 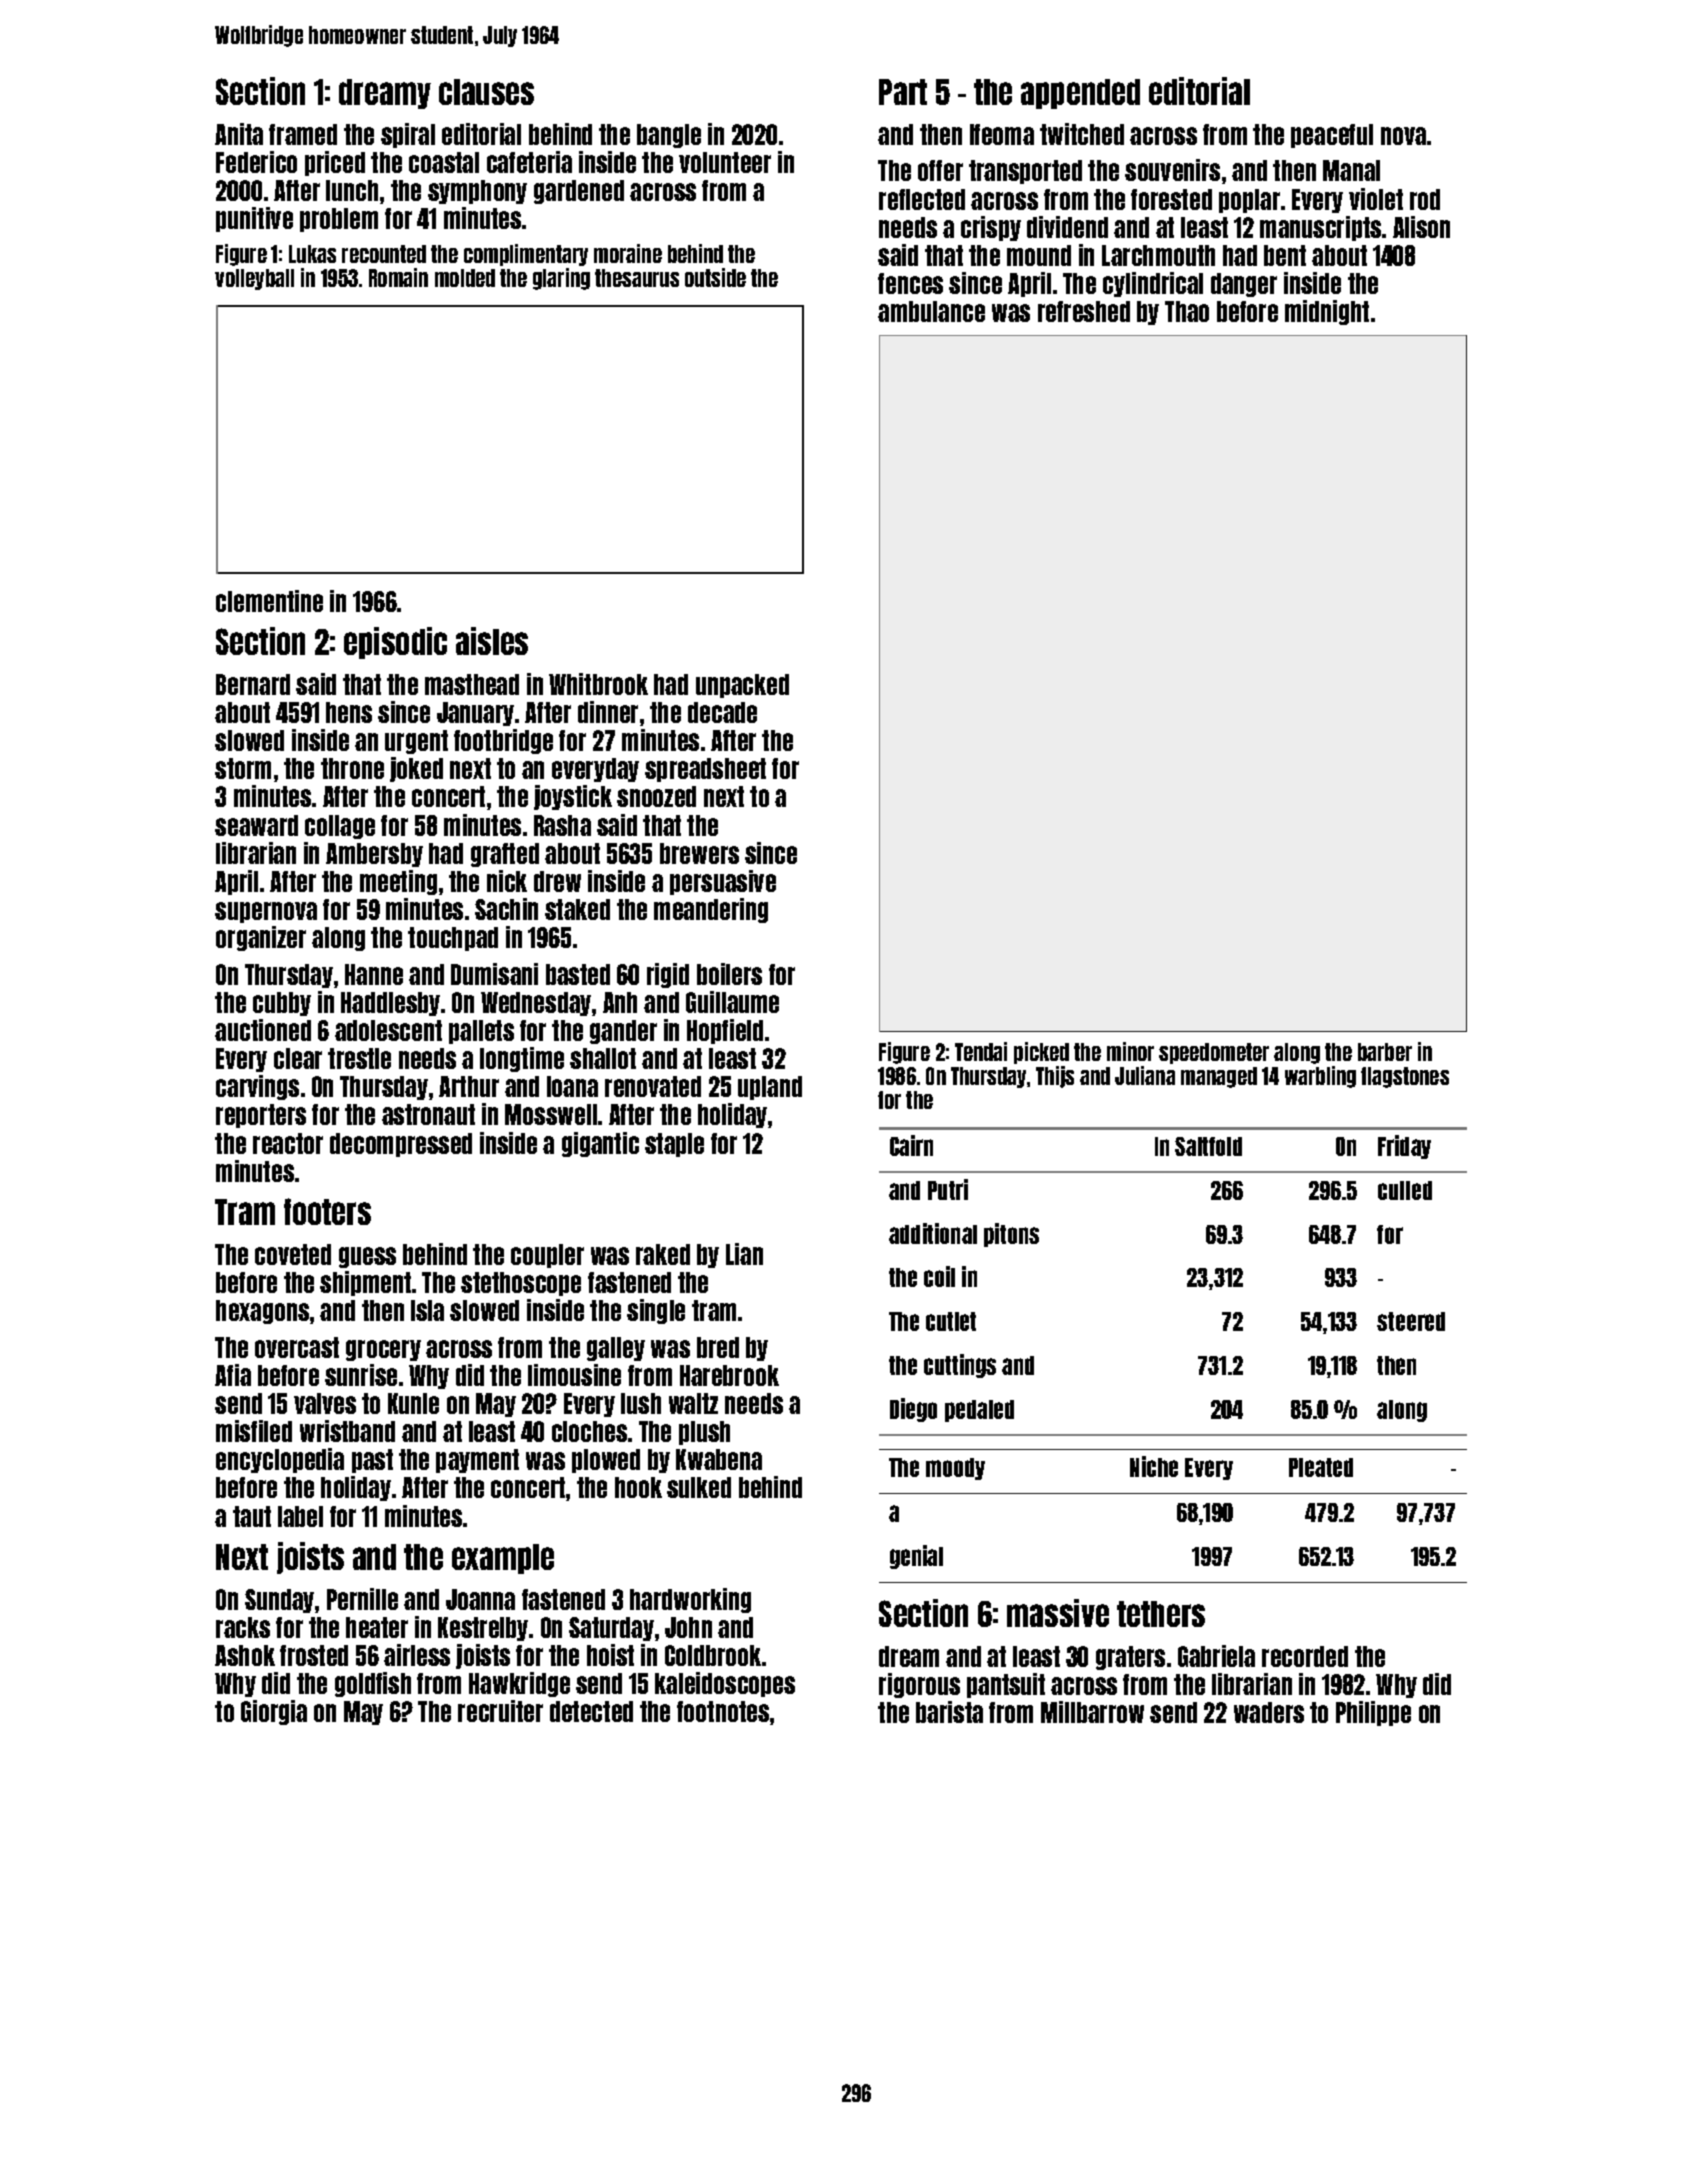 What do you see at coordinates (949, 1712) in the image?
I see `barista` at bounding box center [949, 1712].
